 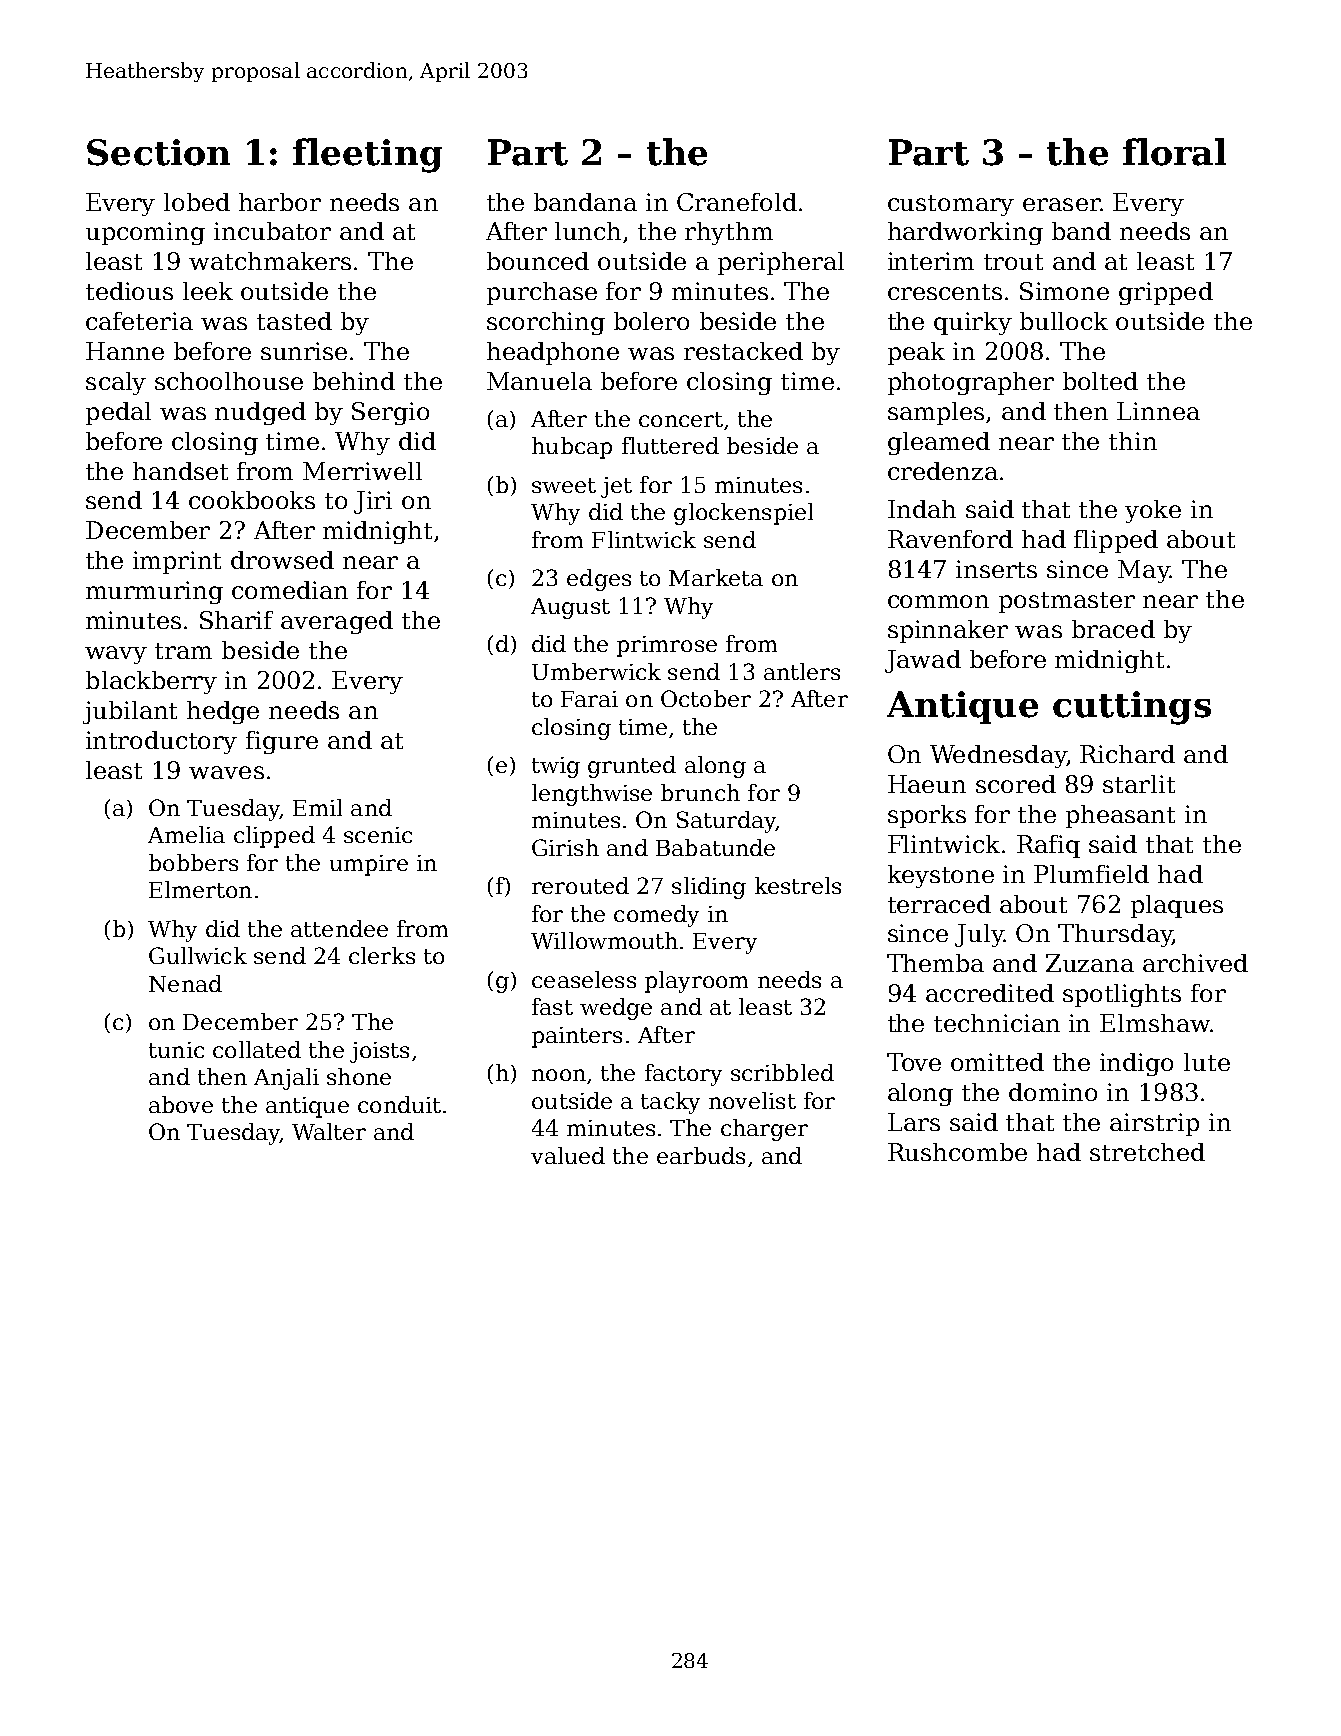 What do you see at coordinates (737, 202) in the screenshot?
I see `Cranefold` at bounding box center [737, 202].
